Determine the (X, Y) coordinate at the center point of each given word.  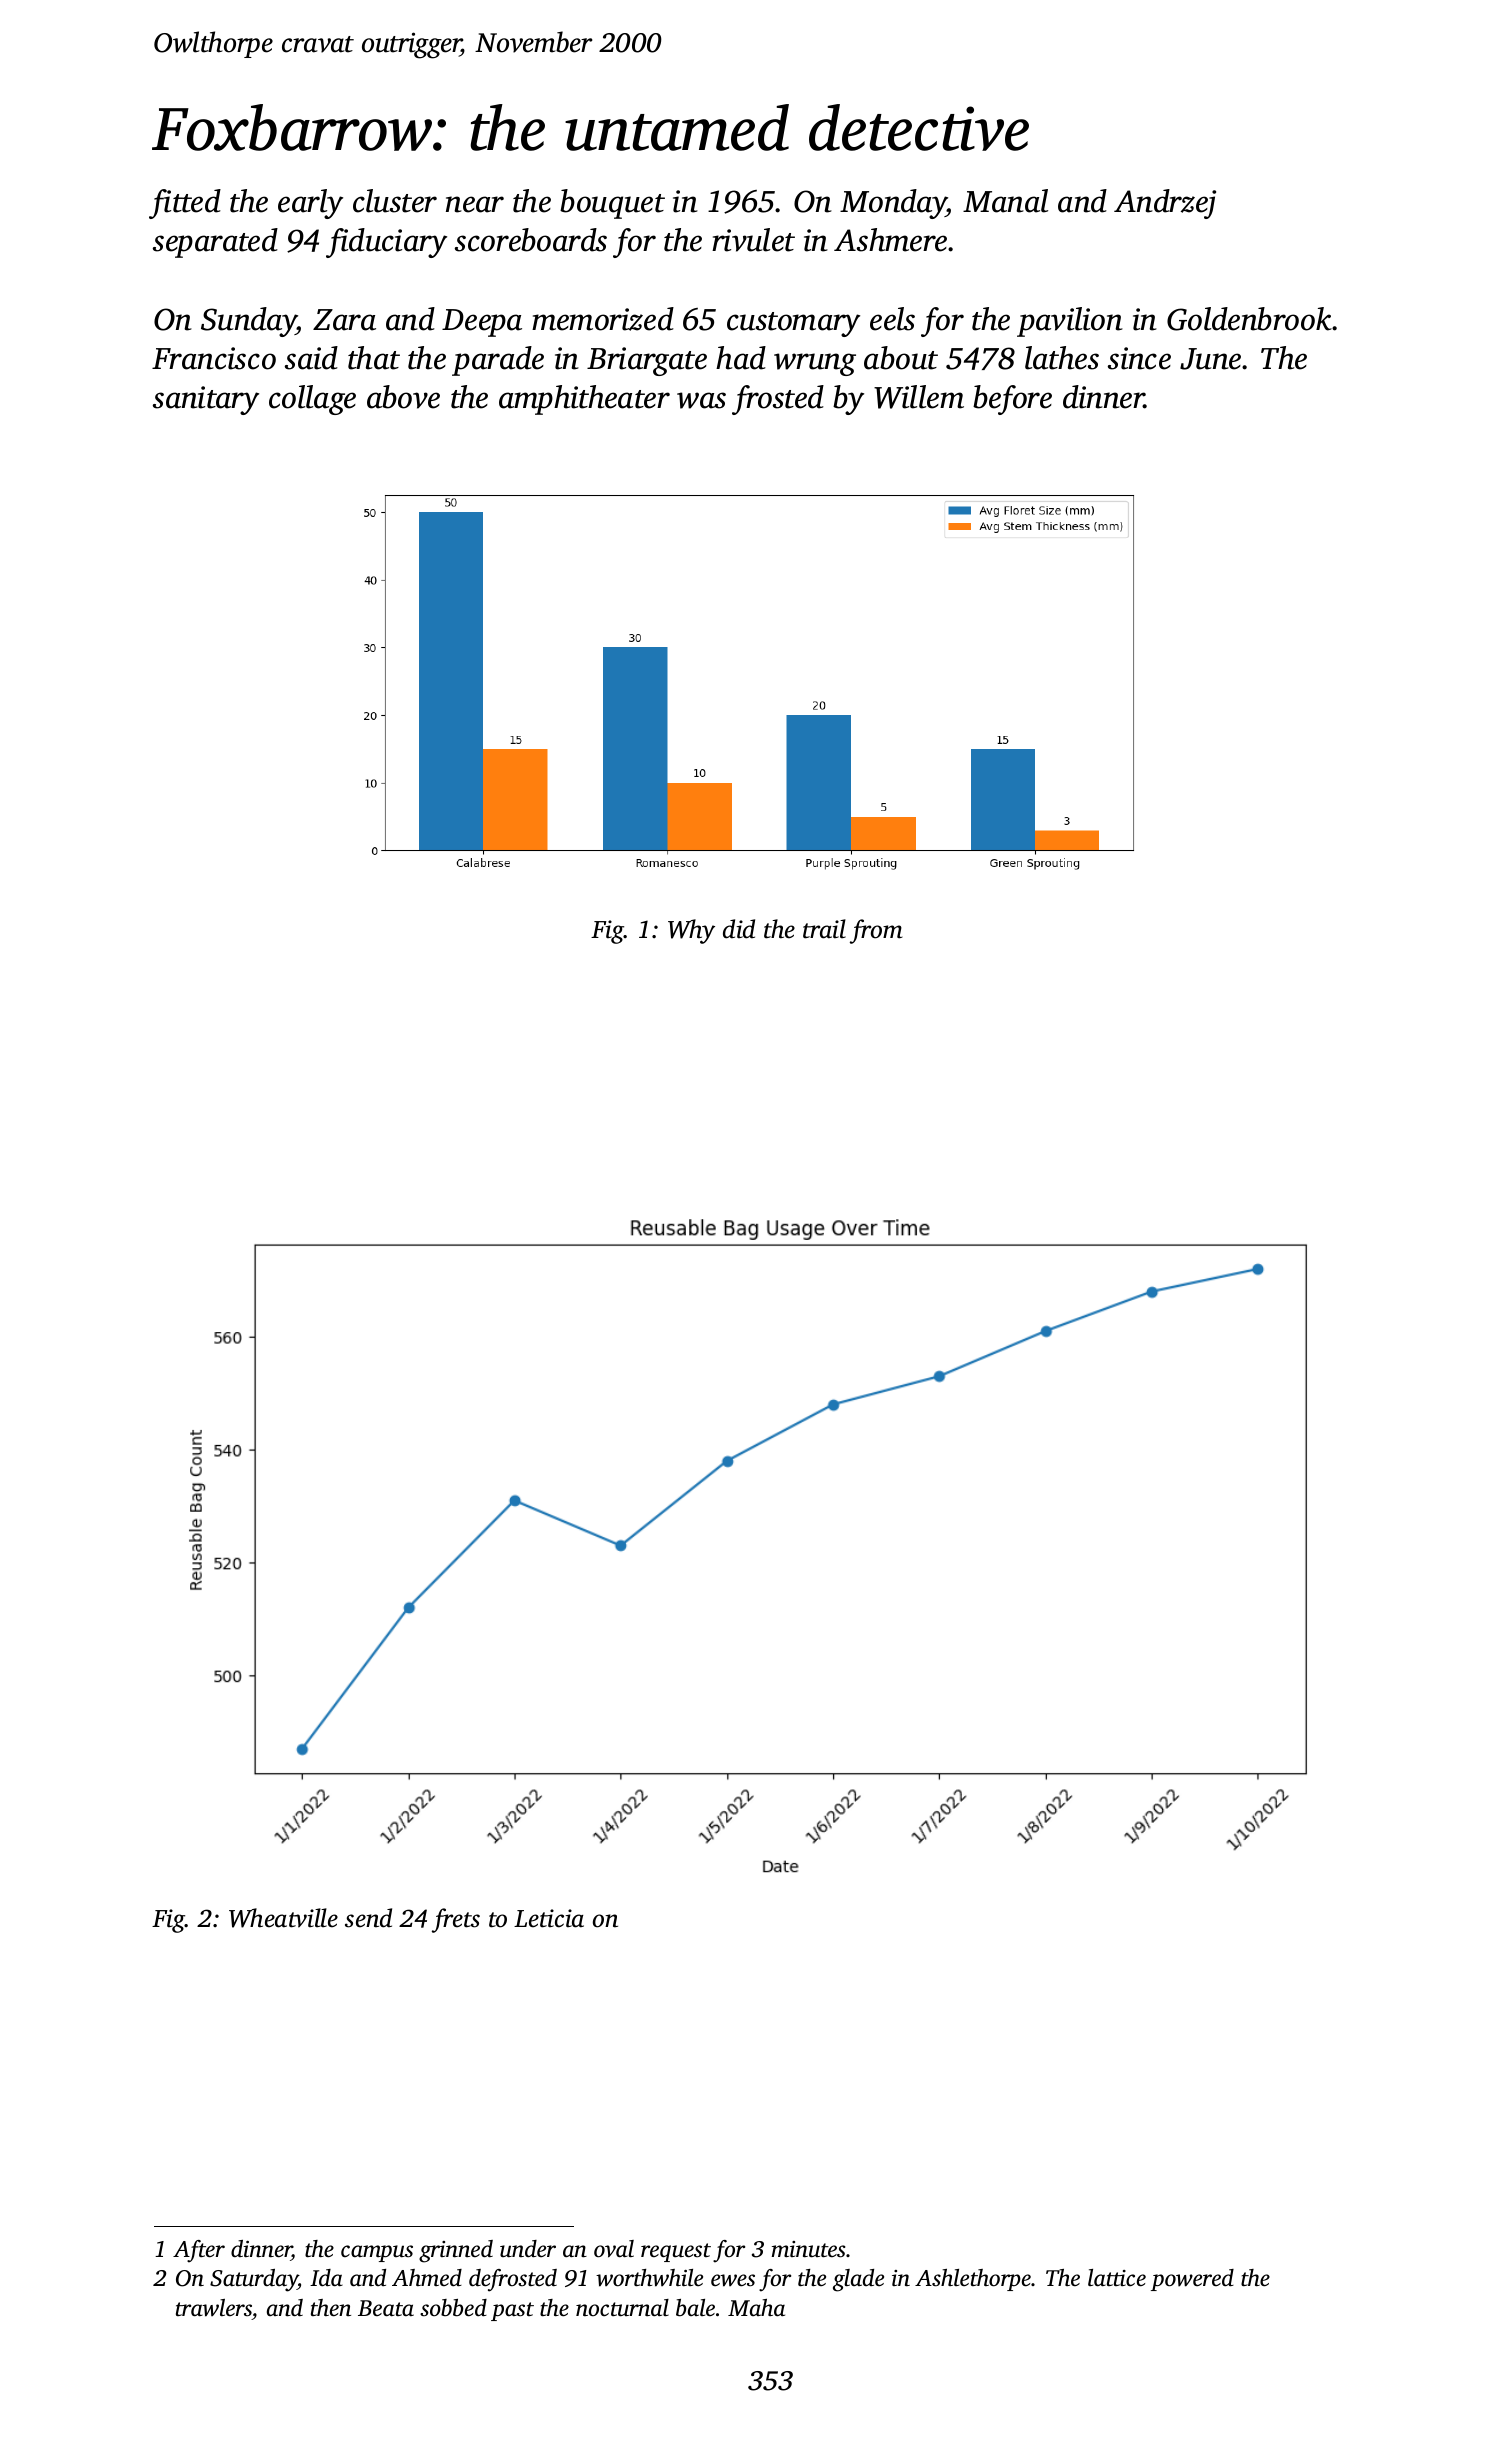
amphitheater (584, 400)
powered (1192, 2280)
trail (824, 929)
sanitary (206, 400)
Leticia (549, 1918)
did (739, 929)
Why (691, 931)
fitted (185, 204)
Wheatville (283, 1918)
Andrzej (1165, 204)
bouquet (612, 204)
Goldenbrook (1249, 319)
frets (456, 1920)
